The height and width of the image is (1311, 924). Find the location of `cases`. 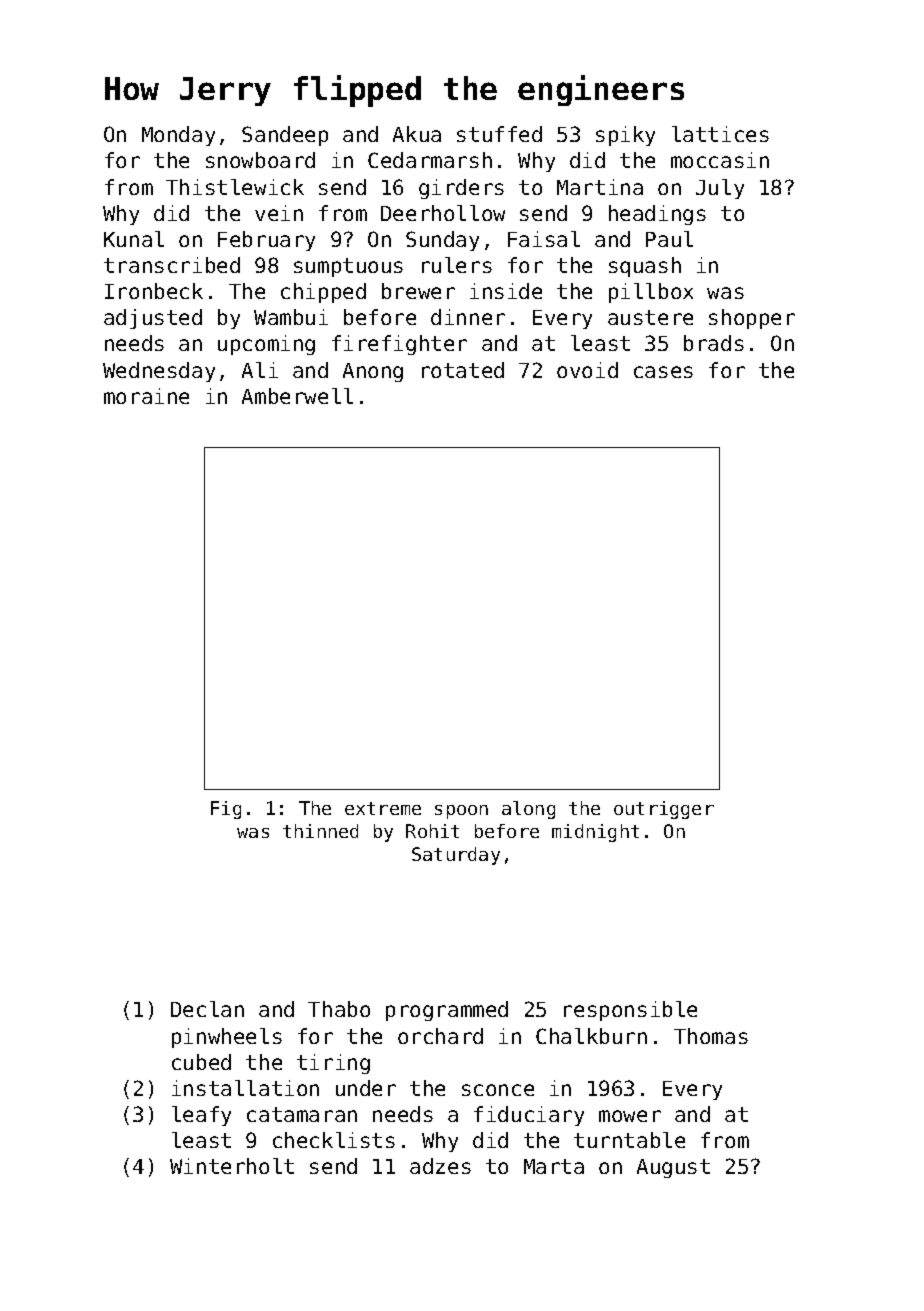

cases is located at coordinates (663, 372).
